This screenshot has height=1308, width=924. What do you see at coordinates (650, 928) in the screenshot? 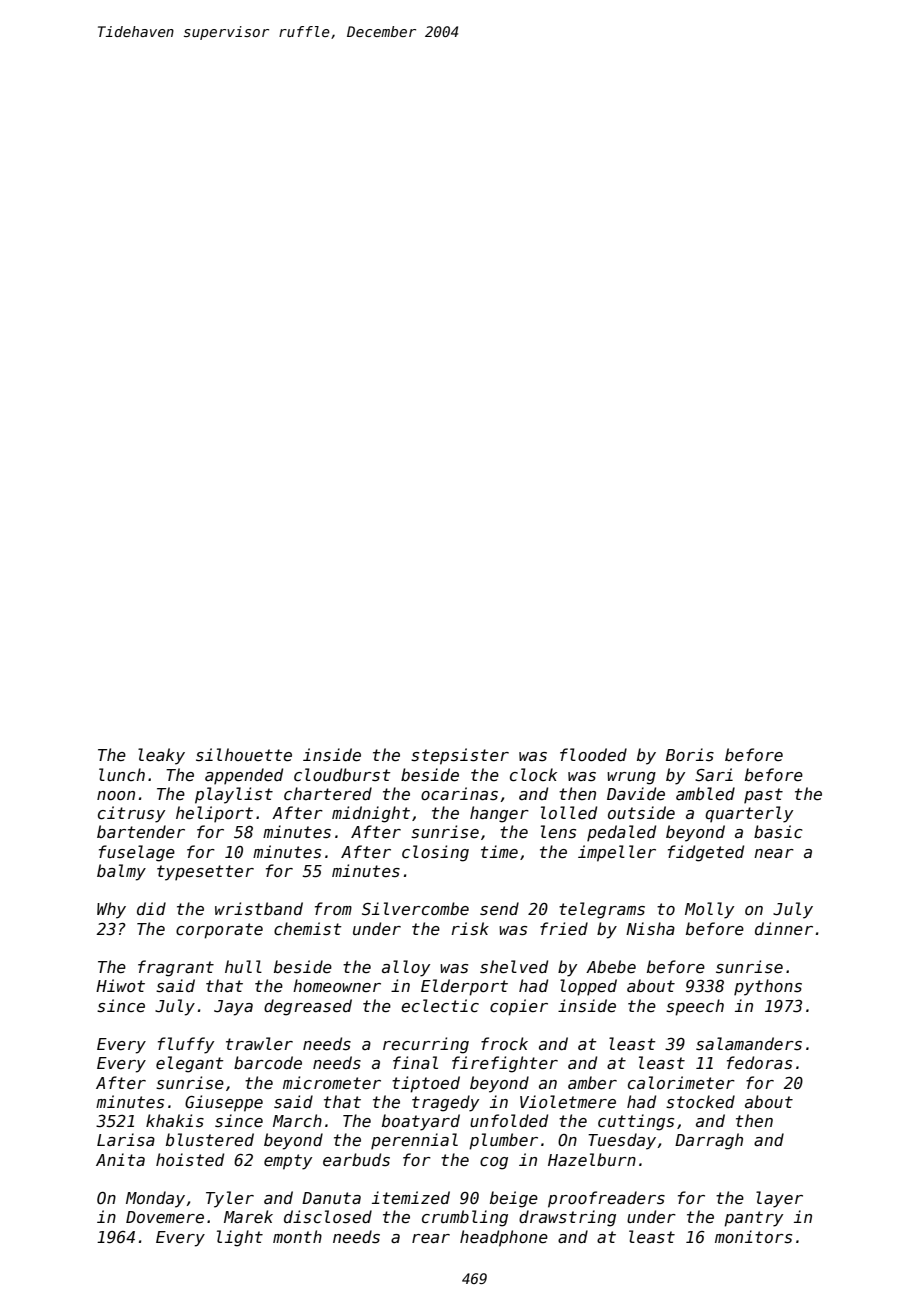
I see `Nisha` at bounding box center [650, 928].
